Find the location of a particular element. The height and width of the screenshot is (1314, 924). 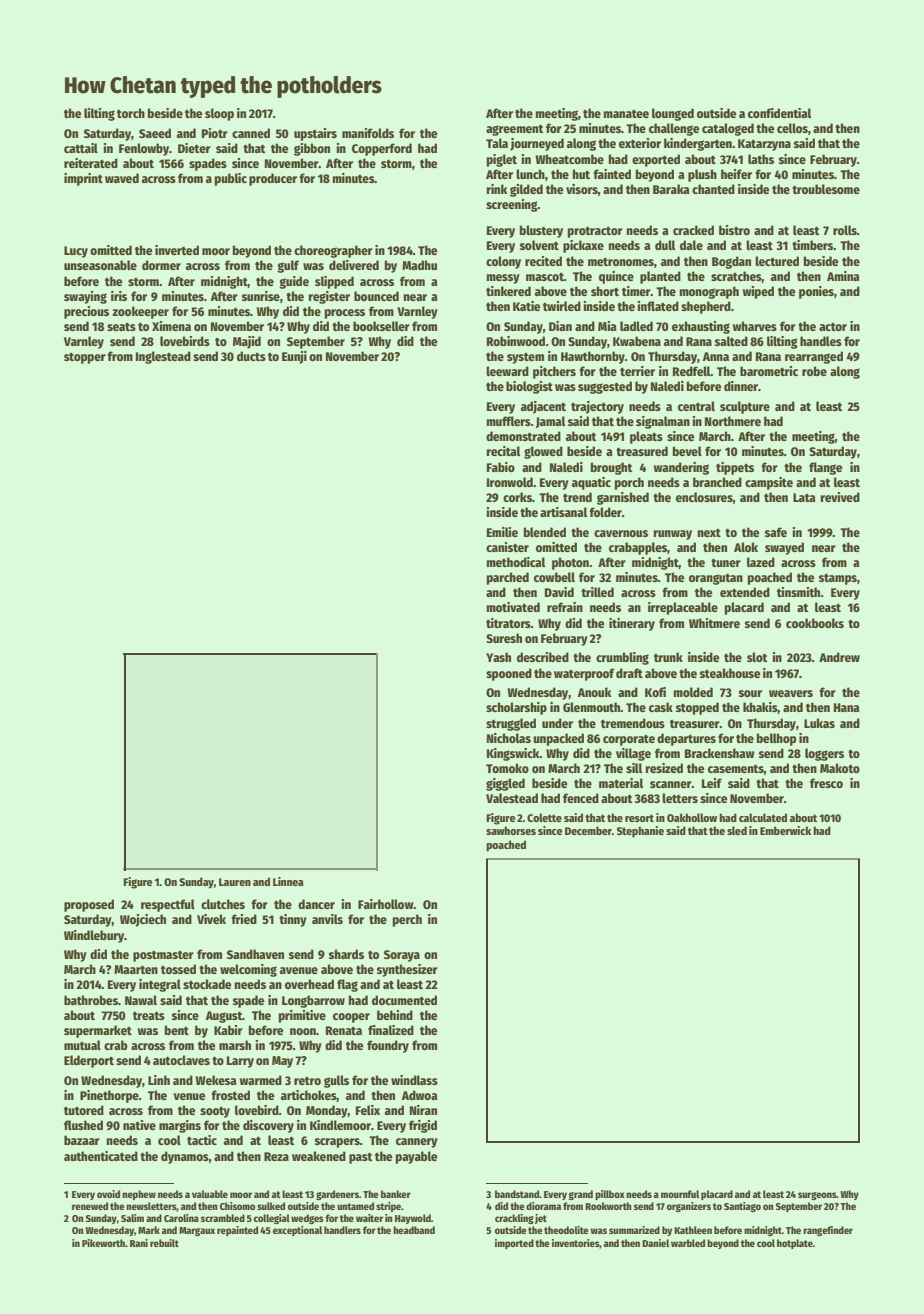

scholarship is located at coordinates (516, 708).
